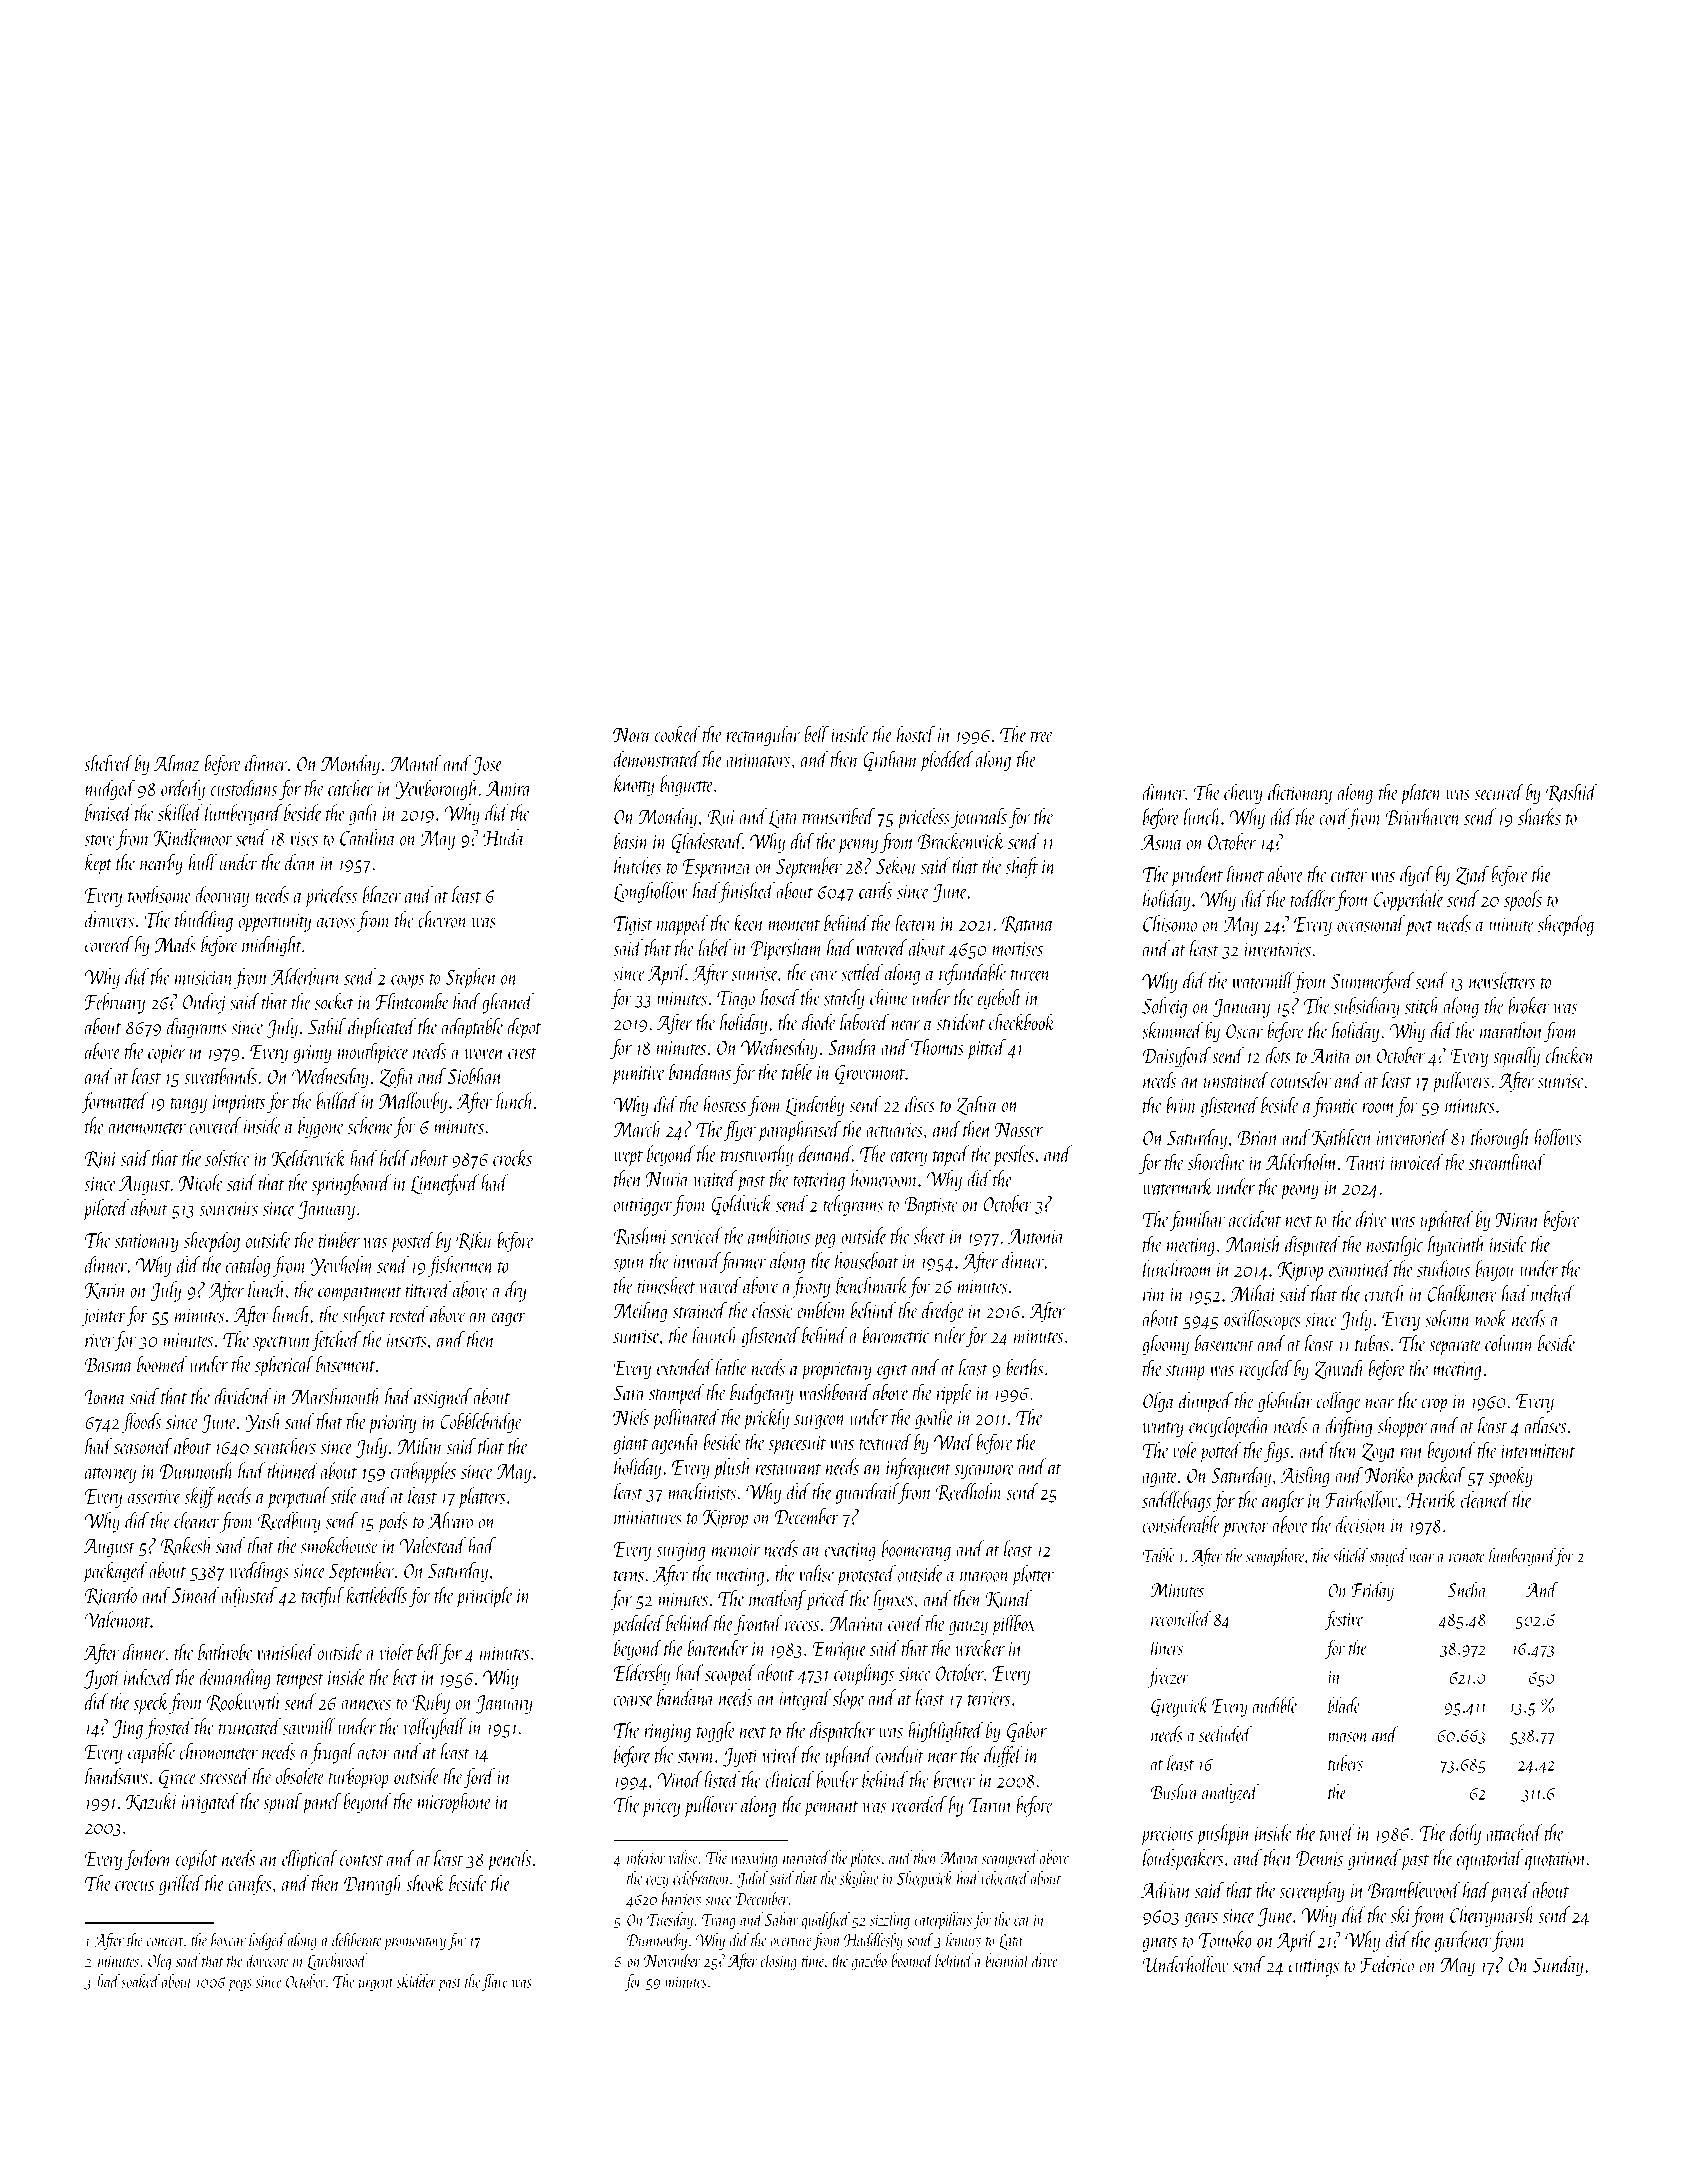 This screenshot has height=2178, width=1683. What do you see at coordinates (1511, 1030) in the screenshot?
I see `marathon` at bounding box center [1511, 1030].
